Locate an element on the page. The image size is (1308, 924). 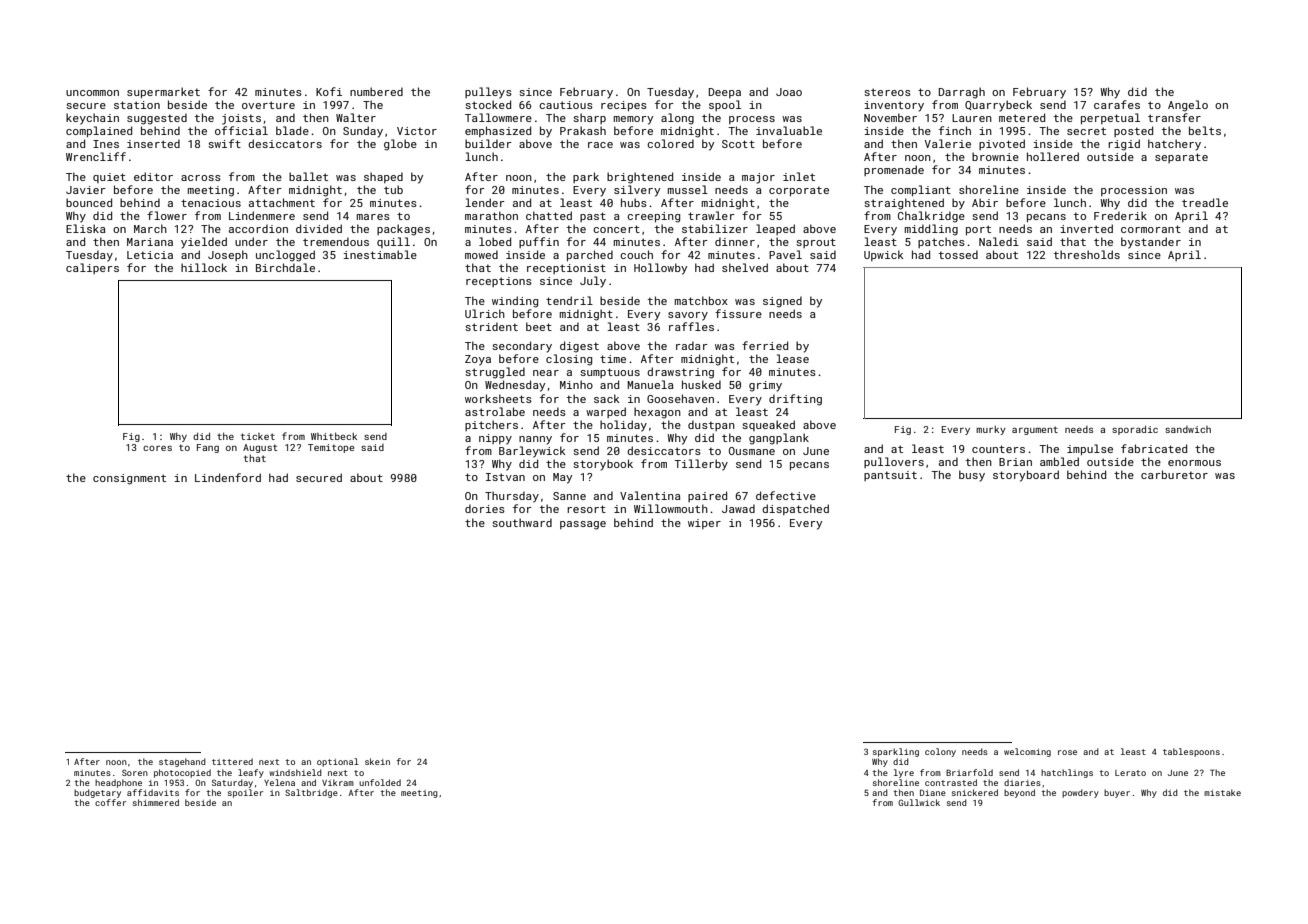
ticket is located at coordinates (258, 436).
